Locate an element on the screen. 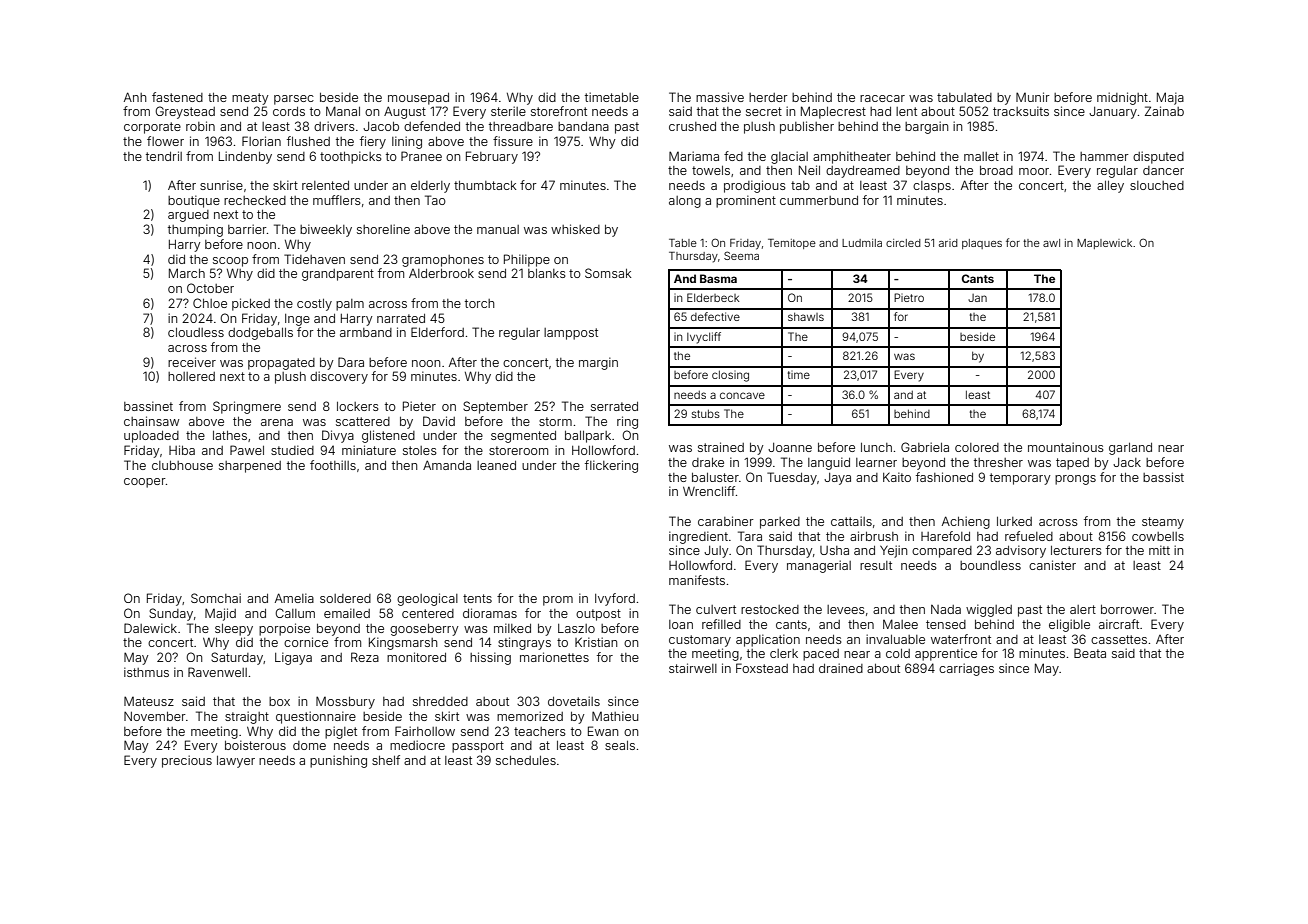  Manal is located at coordinates (343, 111).
